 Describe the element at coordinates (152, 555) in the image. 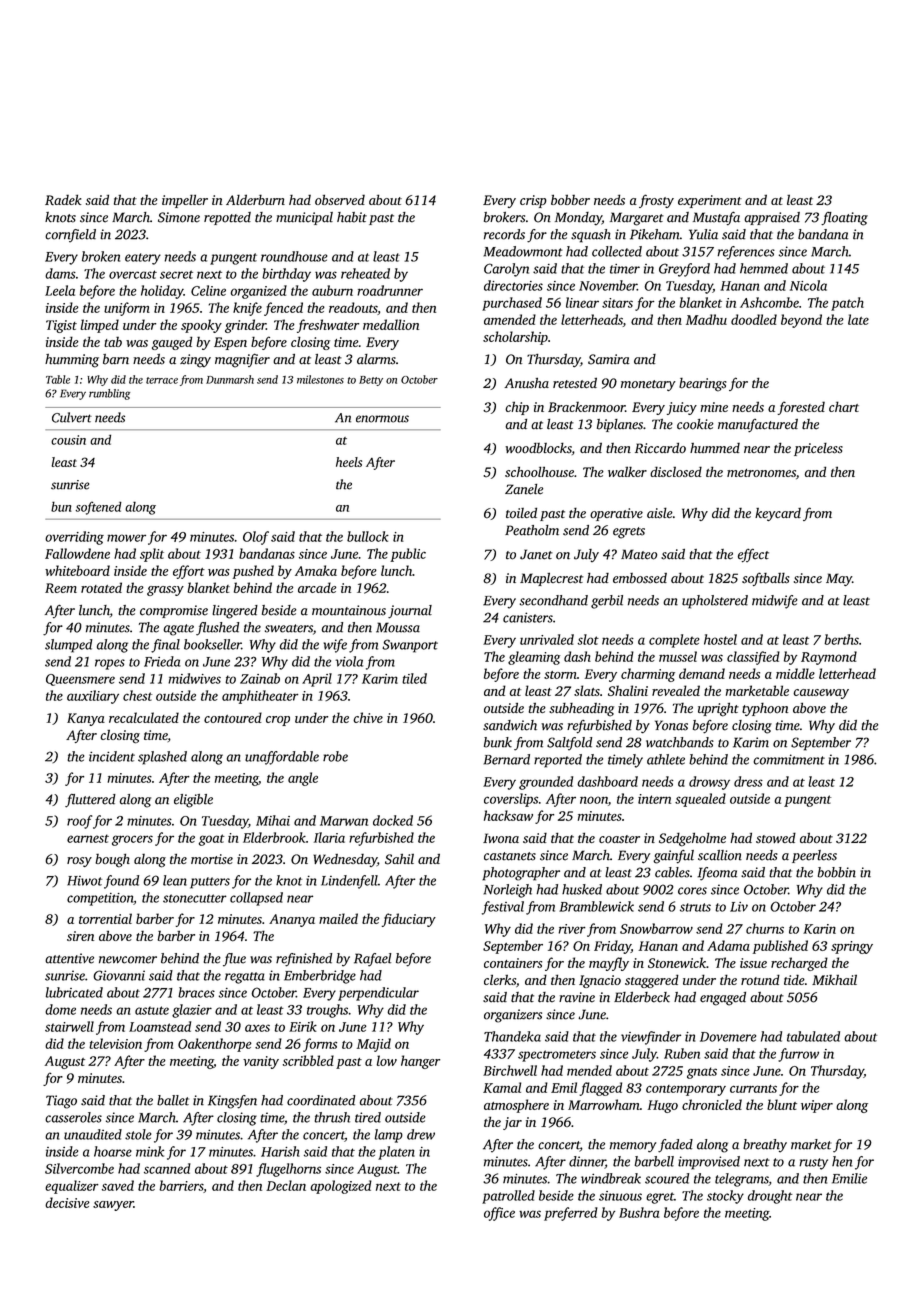

I see `split` at that location.
